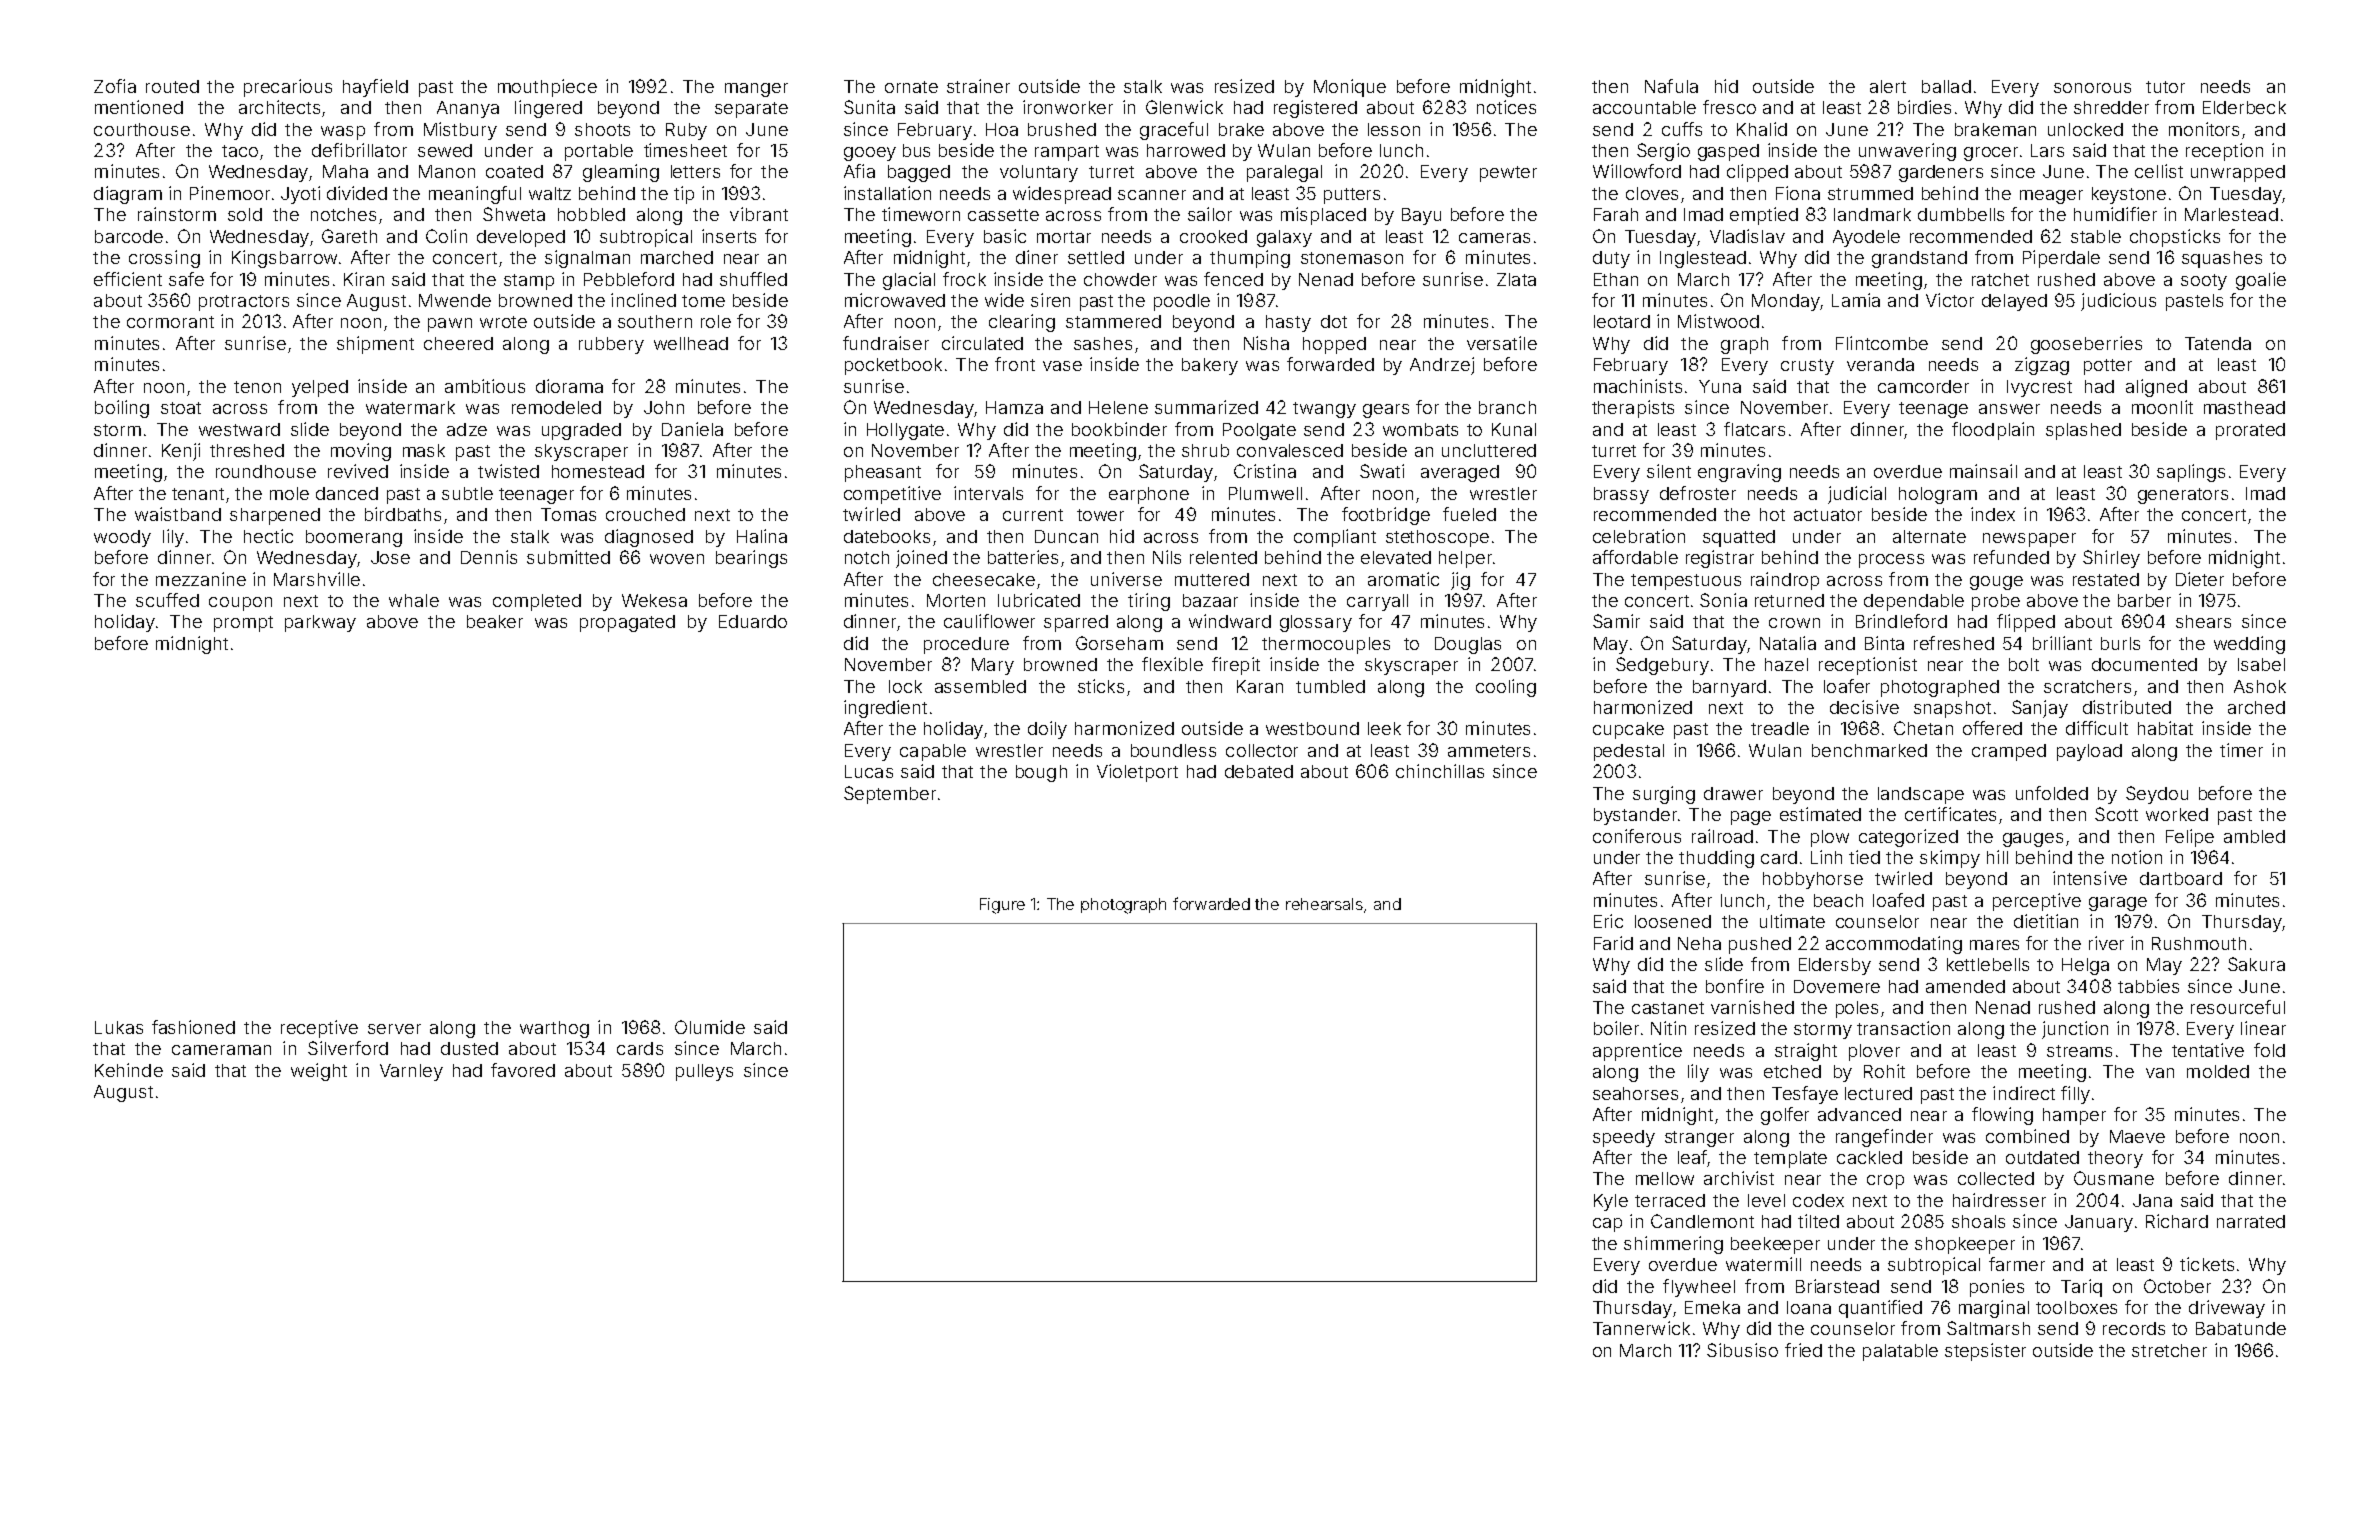 The image size is (2380, 1540). What do you see at coordinates (911, 87) in the image?
I see `ornate` at bounding box center [911, 87].
